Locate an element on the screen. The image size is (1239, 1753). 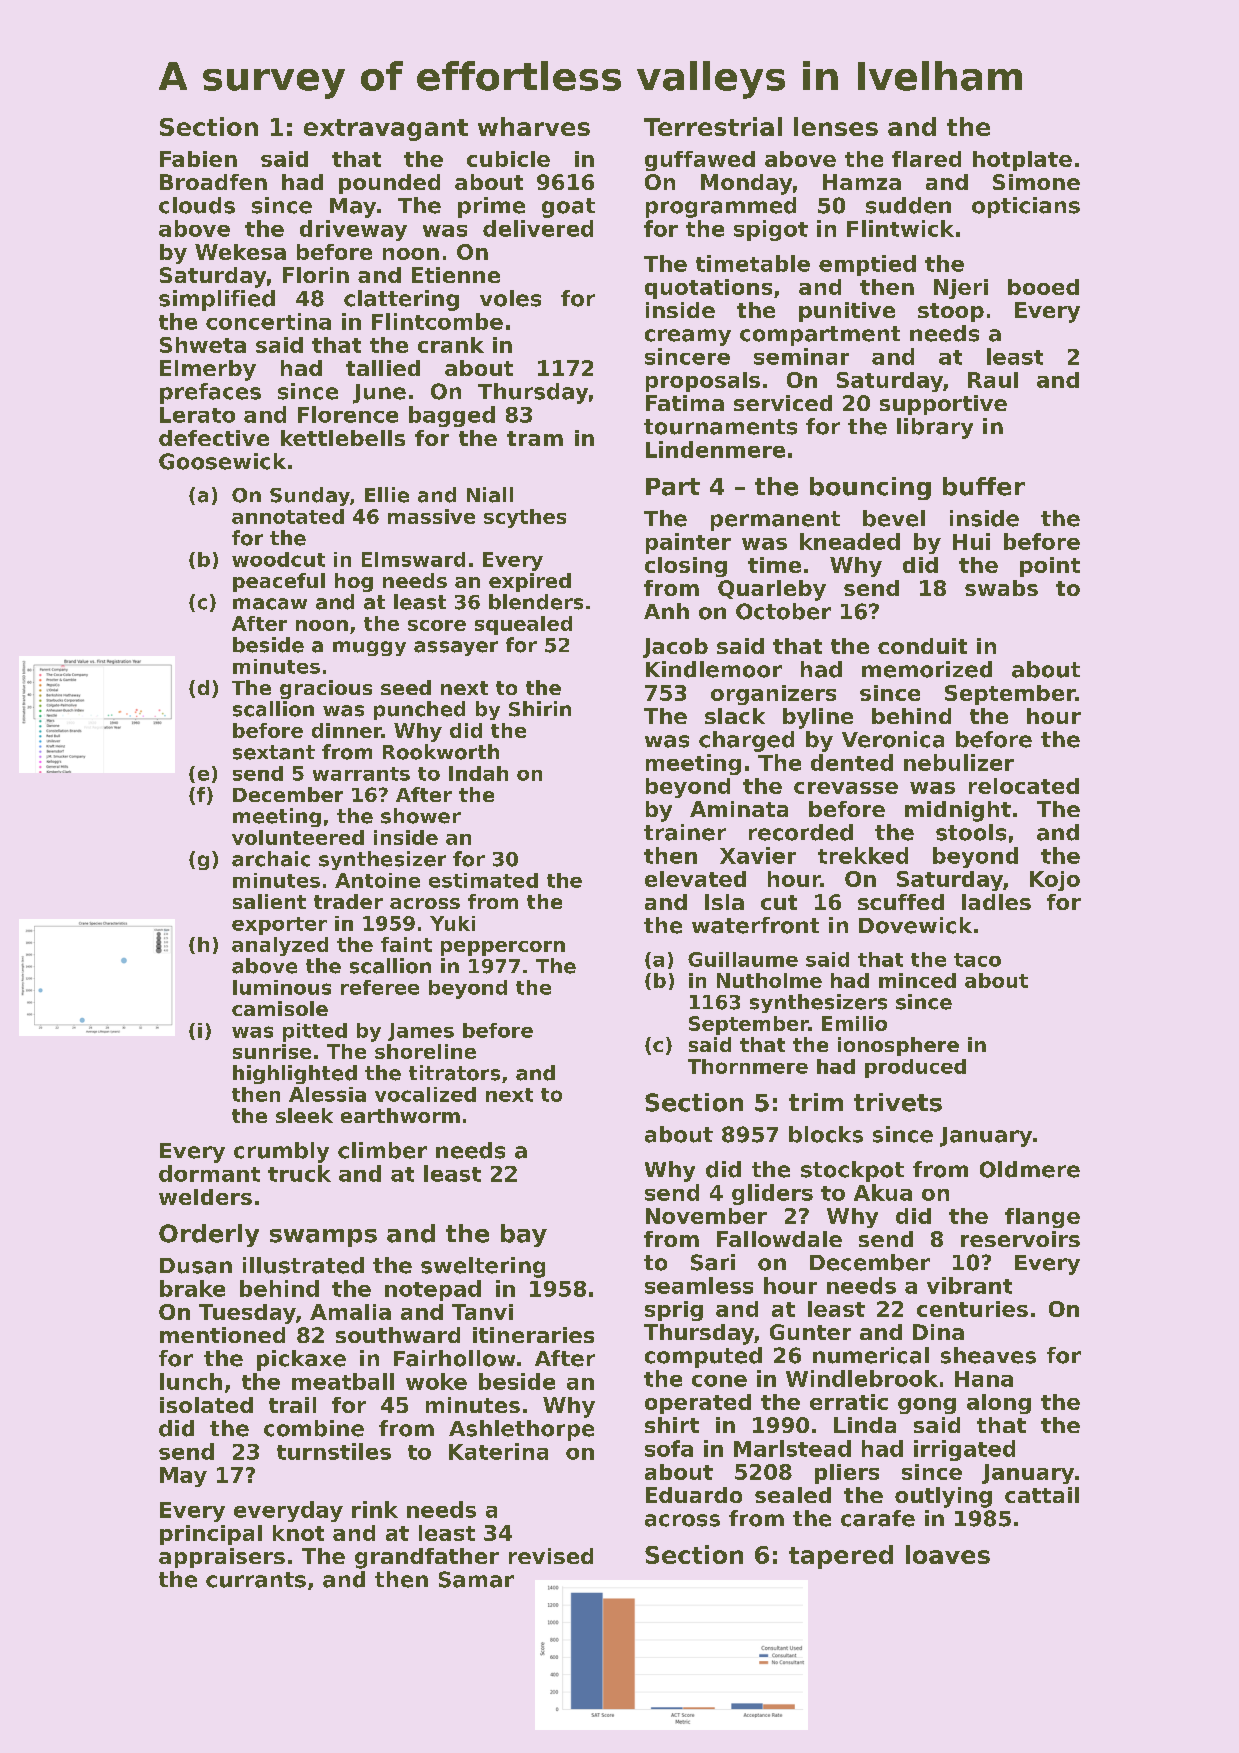
buffer is located at coordinates (984, 486).
